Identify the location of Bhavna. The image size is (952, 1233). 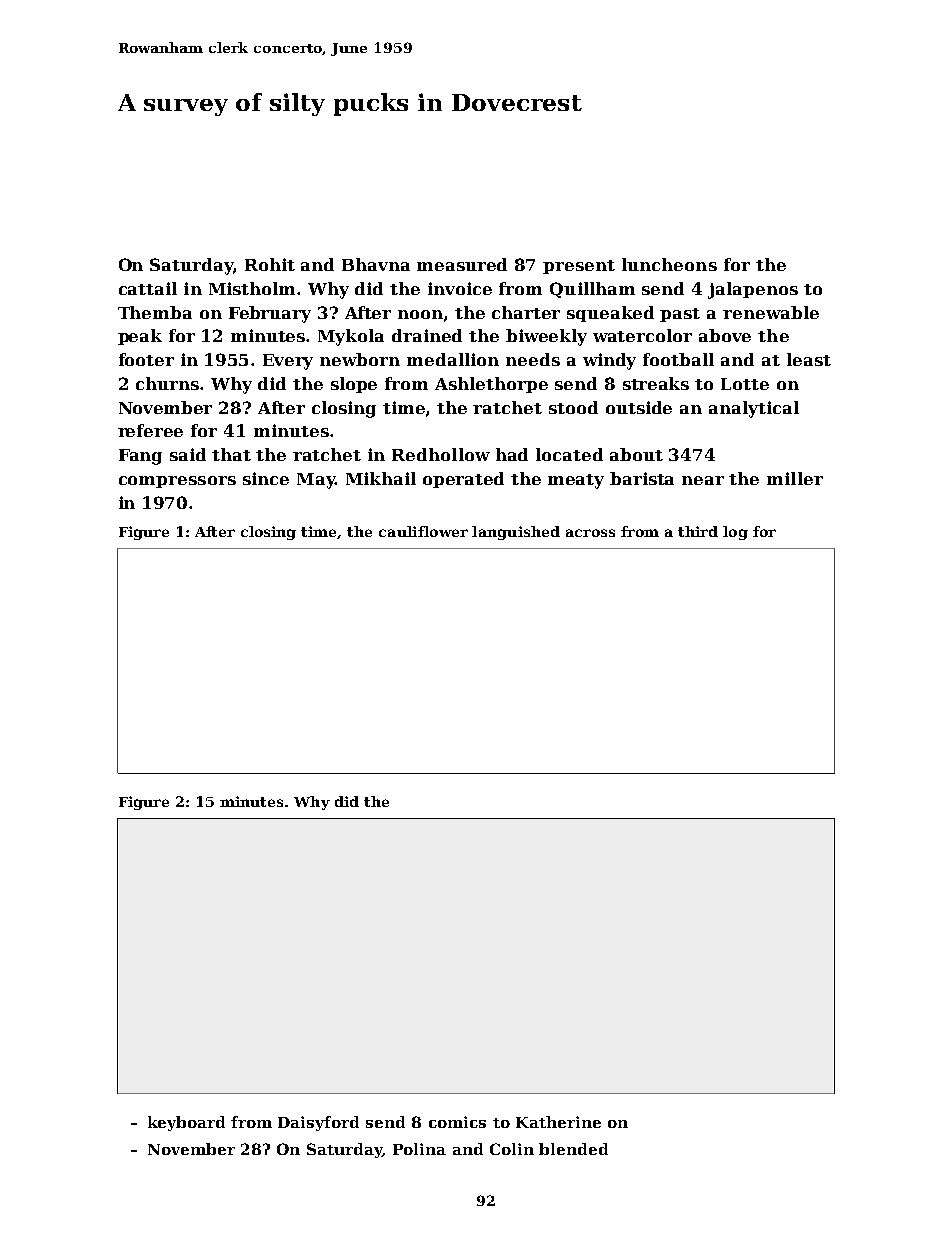
(376, 264).
